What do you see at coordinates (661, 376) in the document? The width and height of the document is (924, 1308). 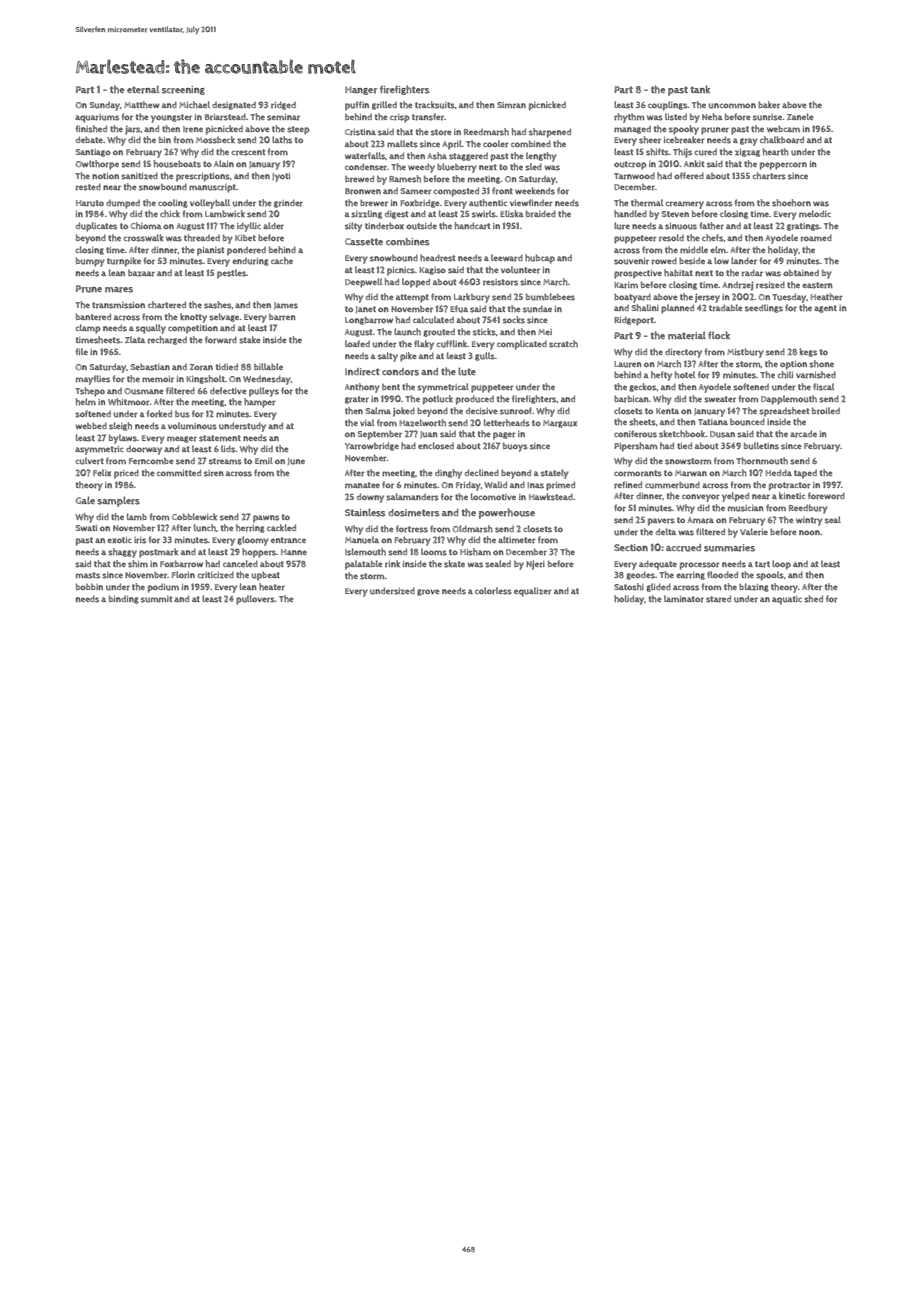 I see `hefty` at bounding box center [661, 376].
